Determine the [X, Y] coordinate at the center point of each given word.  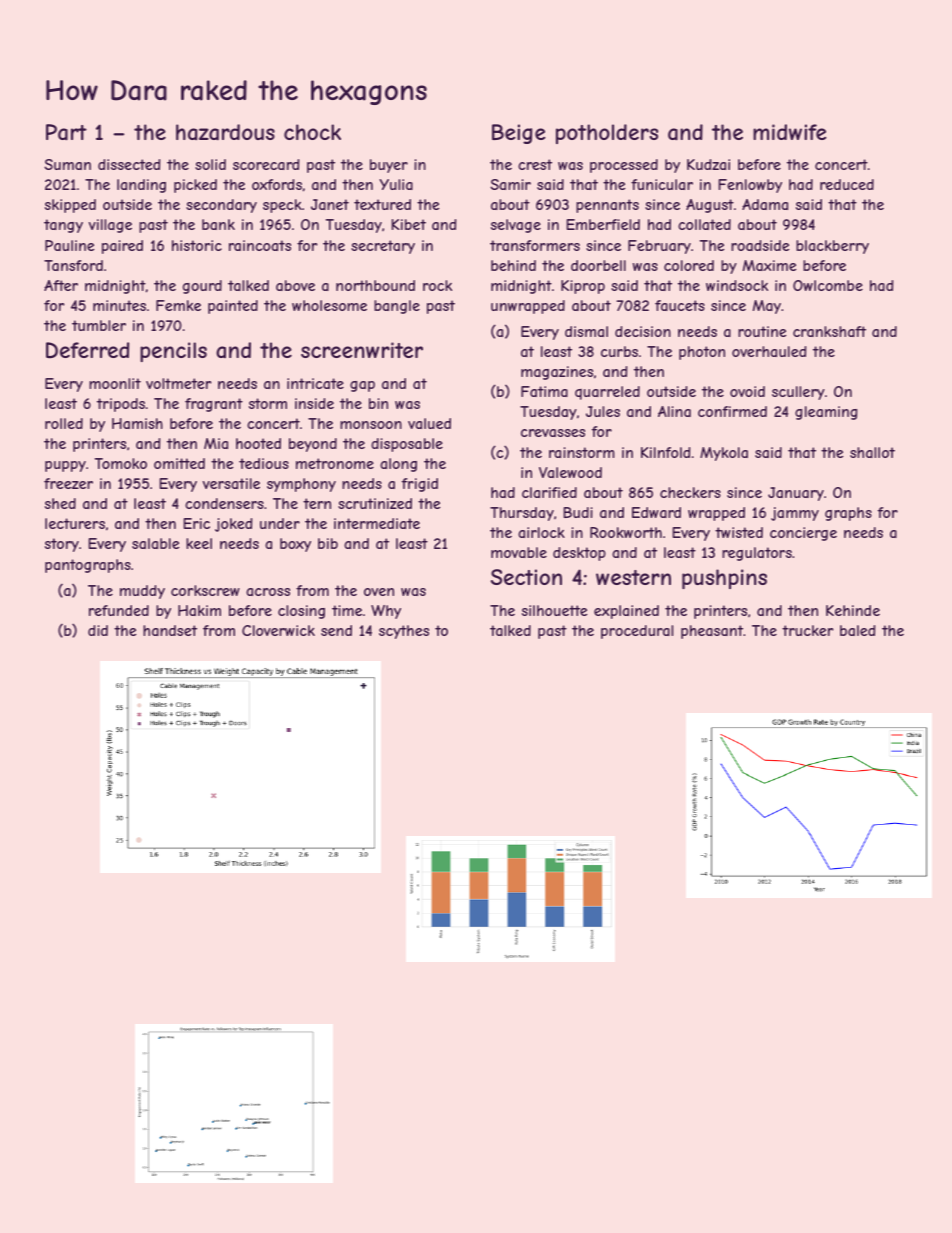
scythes [404, 632]
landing [141, 186]
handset [170, 630]
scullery [798, 393]
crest [535, 164]
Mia [216, 443]
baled [858, 630]
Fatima [544, 391]
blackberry [832, 247]
